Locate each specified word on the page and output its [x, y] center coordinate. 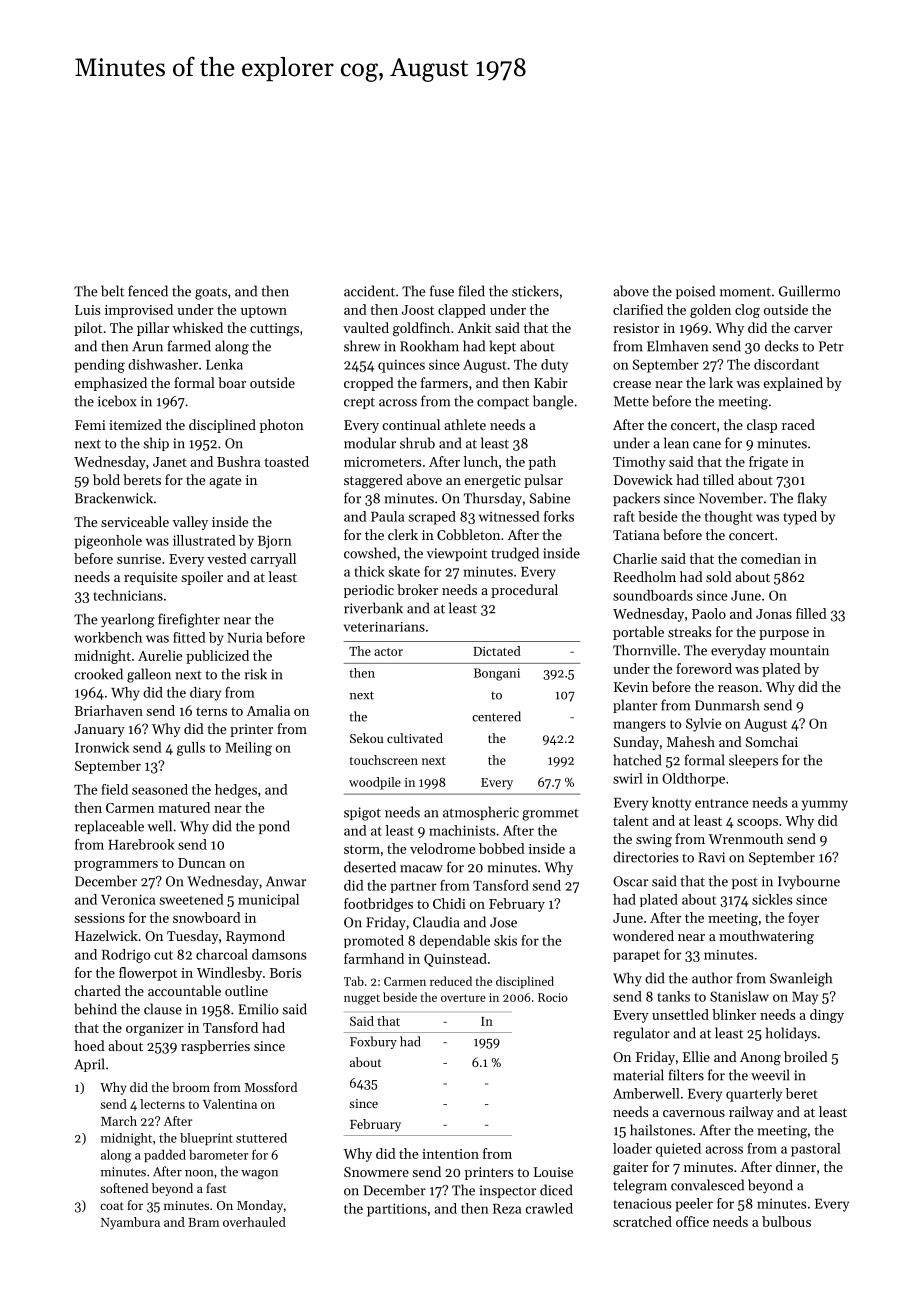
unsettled [680, 1014]
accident [369, 291]
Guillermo [809, 291]
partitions [397, 1210]
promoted [374, 941]
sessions [100, 918]
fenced [148, 291]
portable [638, 633]
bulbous [786, 1221]
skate [404, 571]
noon [199, 1173]
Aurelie [160, 655]
